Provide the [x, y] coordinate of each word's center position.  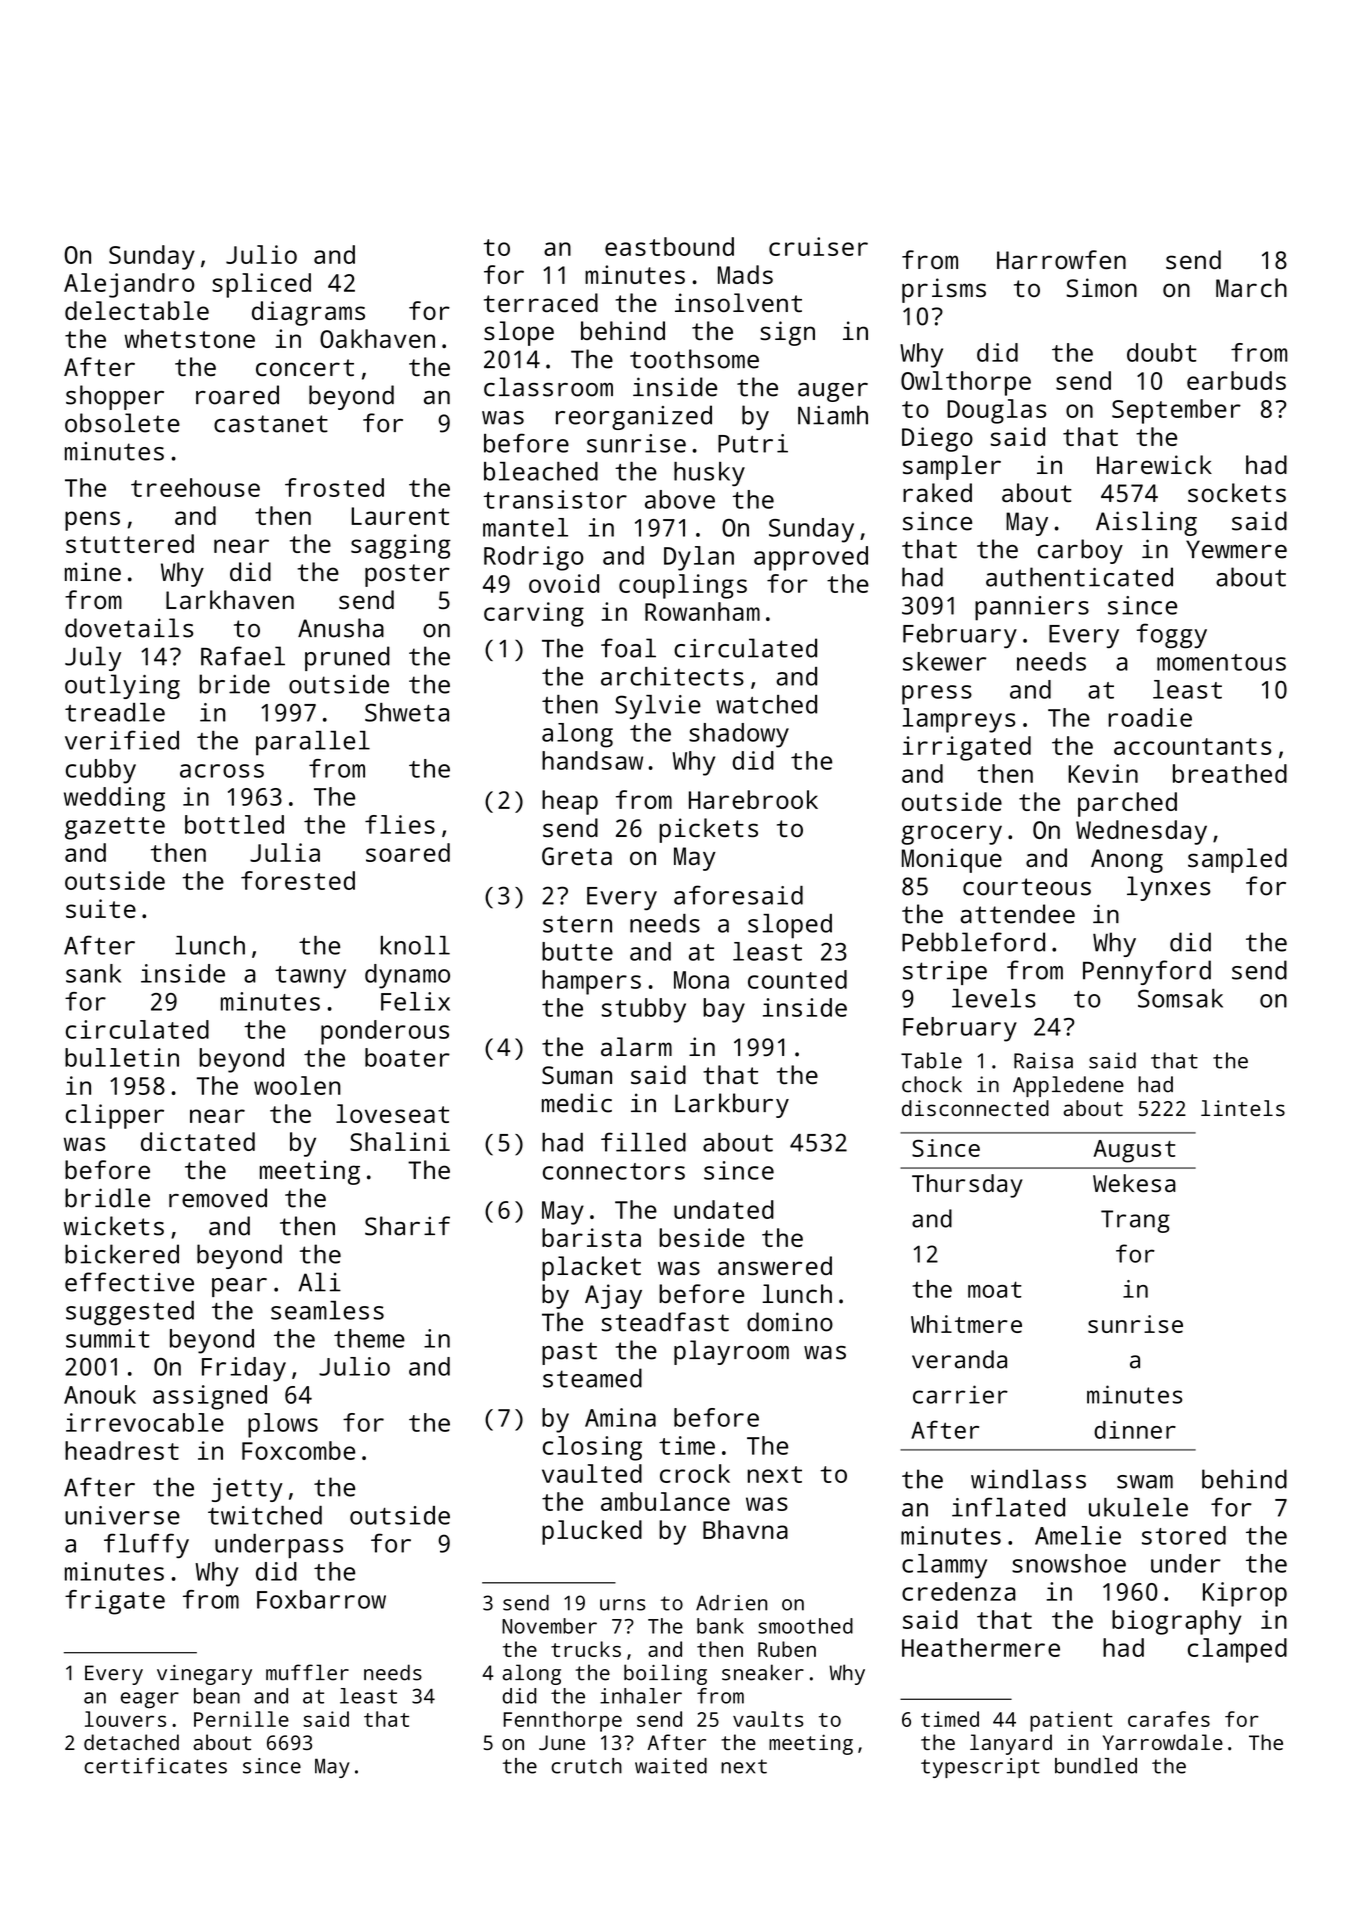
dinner [1135, 1430]
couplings [683, 586]
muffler [307, 1672]
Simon [1101, 287]
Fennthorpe [562, 1721]
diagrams [308, 313]
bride [234, 684]
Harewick [1154, 464]
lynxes [1169, 888]
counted [797, 979]
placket [591, 1268]
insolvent [738, 302]
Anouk [100, 1394]
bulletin [122, 1057]
